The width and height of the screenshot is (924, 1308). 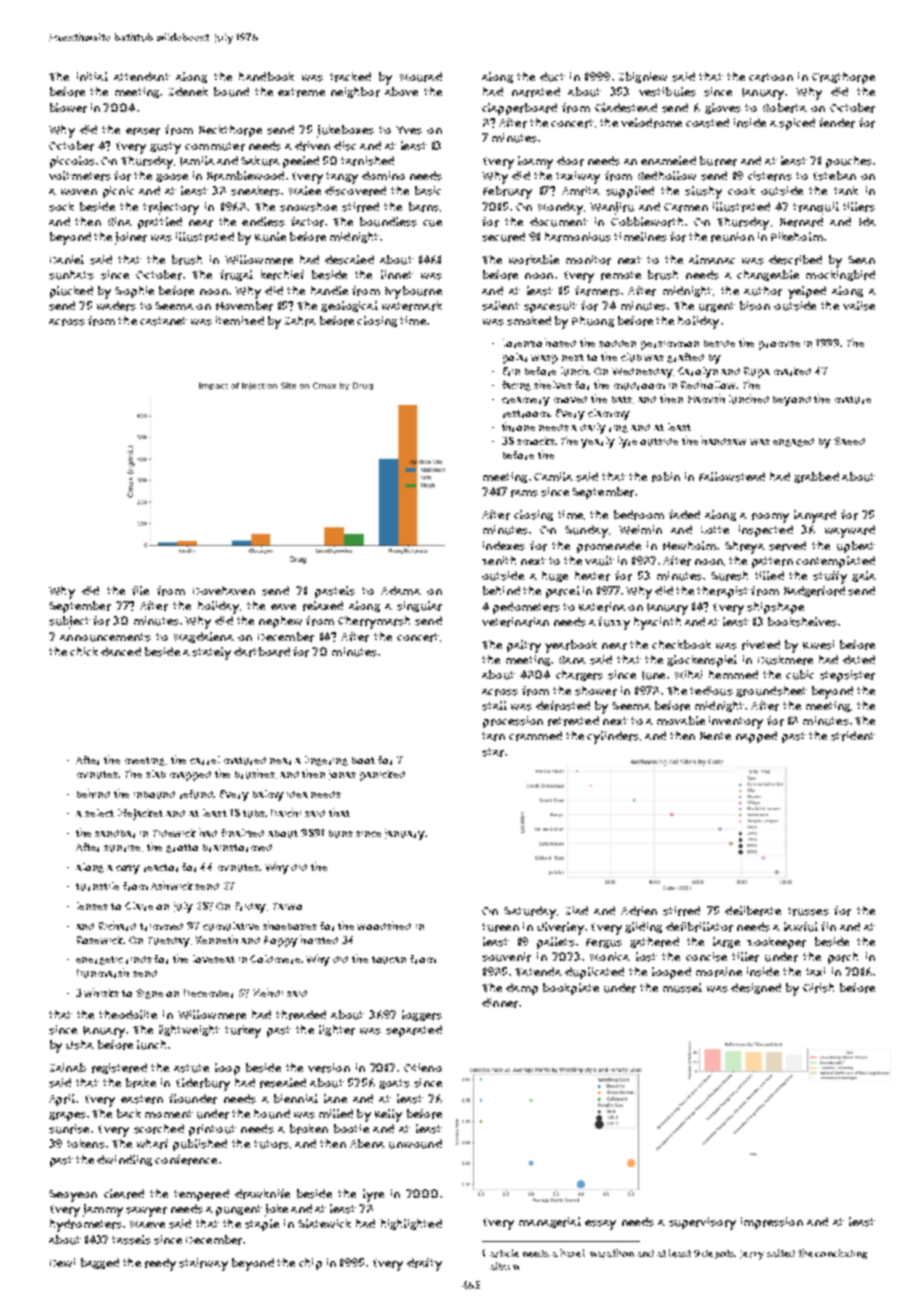 What do you see at coordinates (808, 911) in the screenshot?
I see `trusses` at bounding box center [808, 911].
